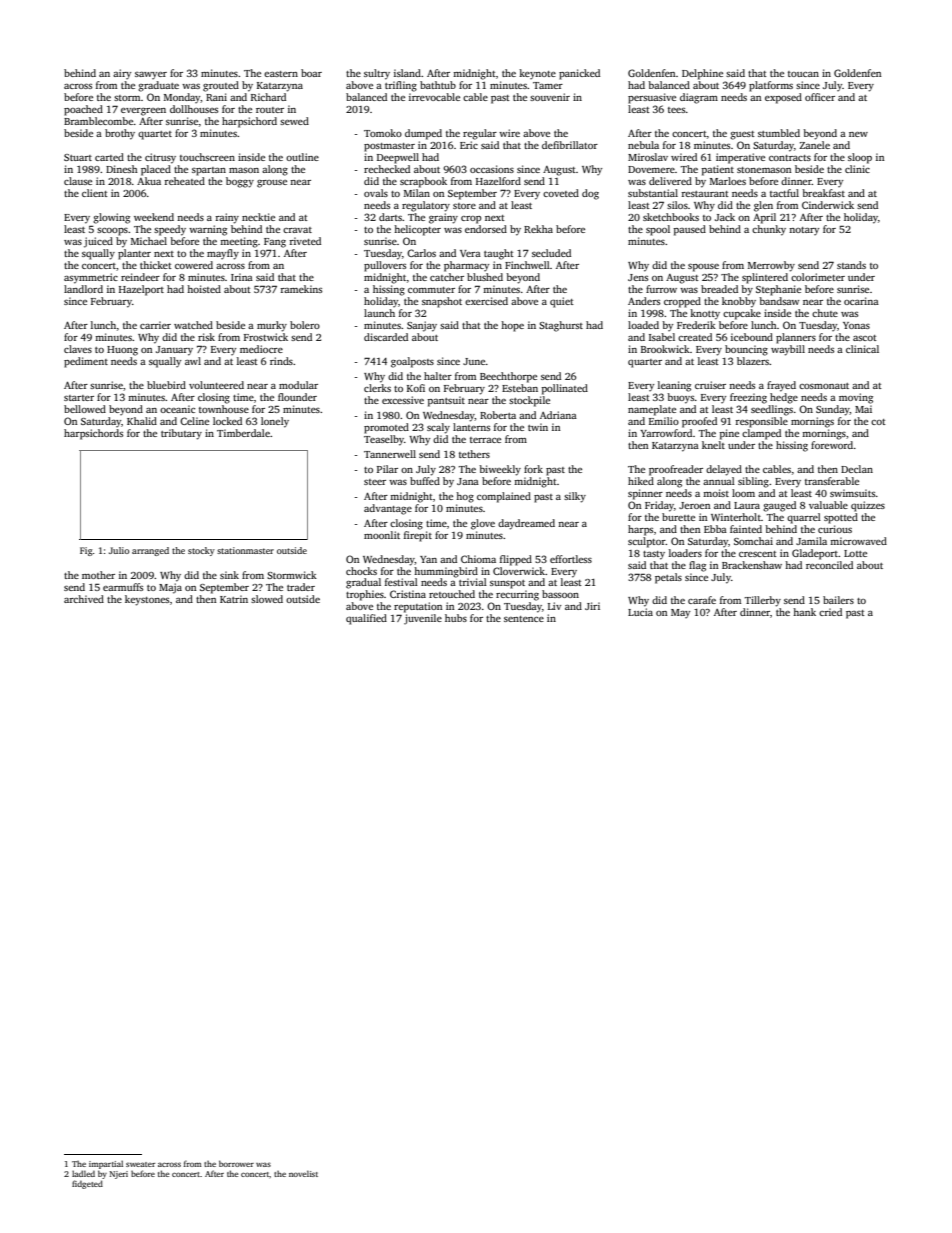 Image resolution: width=952 pixels, height=1233 pixels. Describe the element at coordinates (830, 612) in the image. I see `cried` at that location.
